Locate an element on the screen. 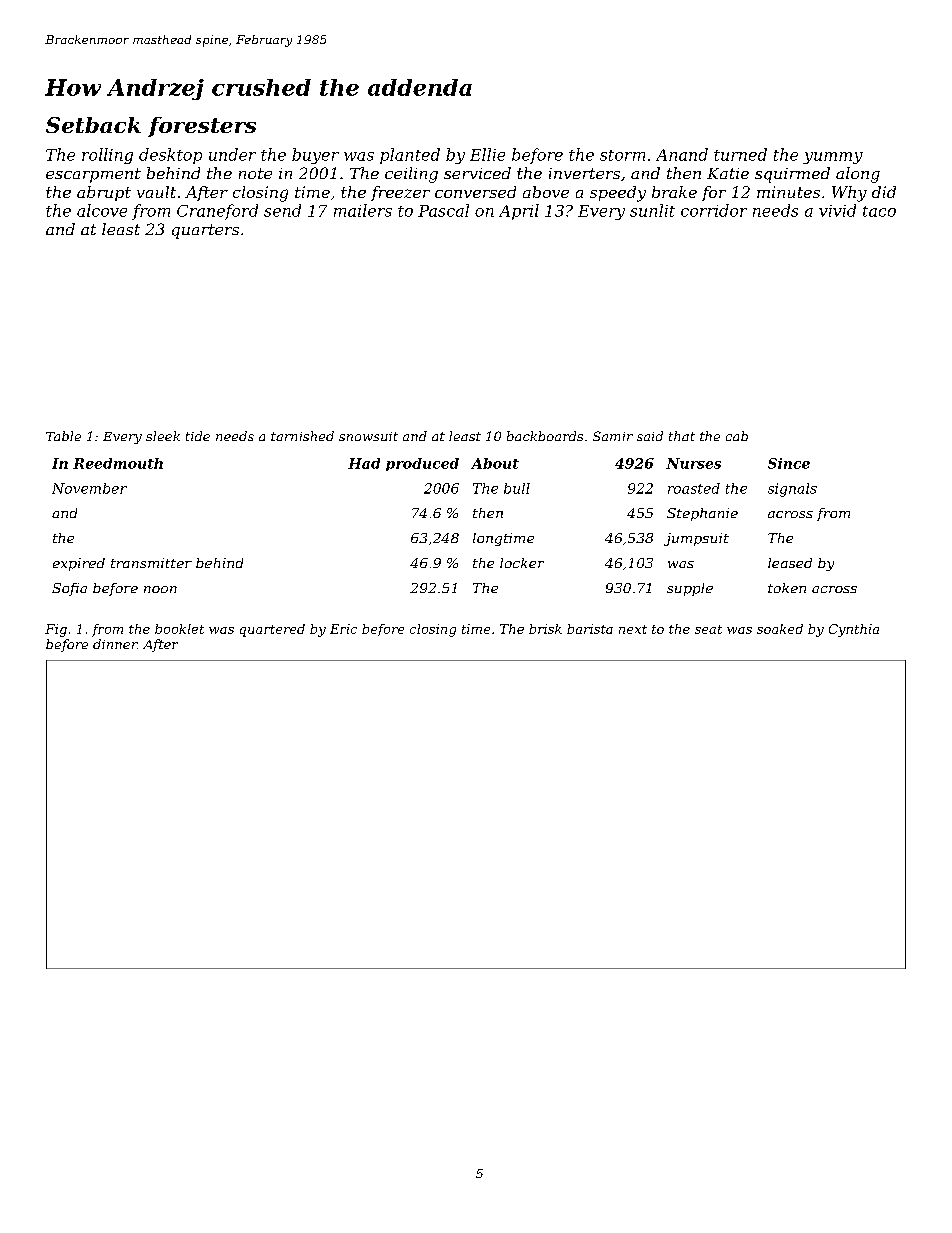 The height and width of the screenshot is (1233, 952). turned is located at coordinates (740, 154).
